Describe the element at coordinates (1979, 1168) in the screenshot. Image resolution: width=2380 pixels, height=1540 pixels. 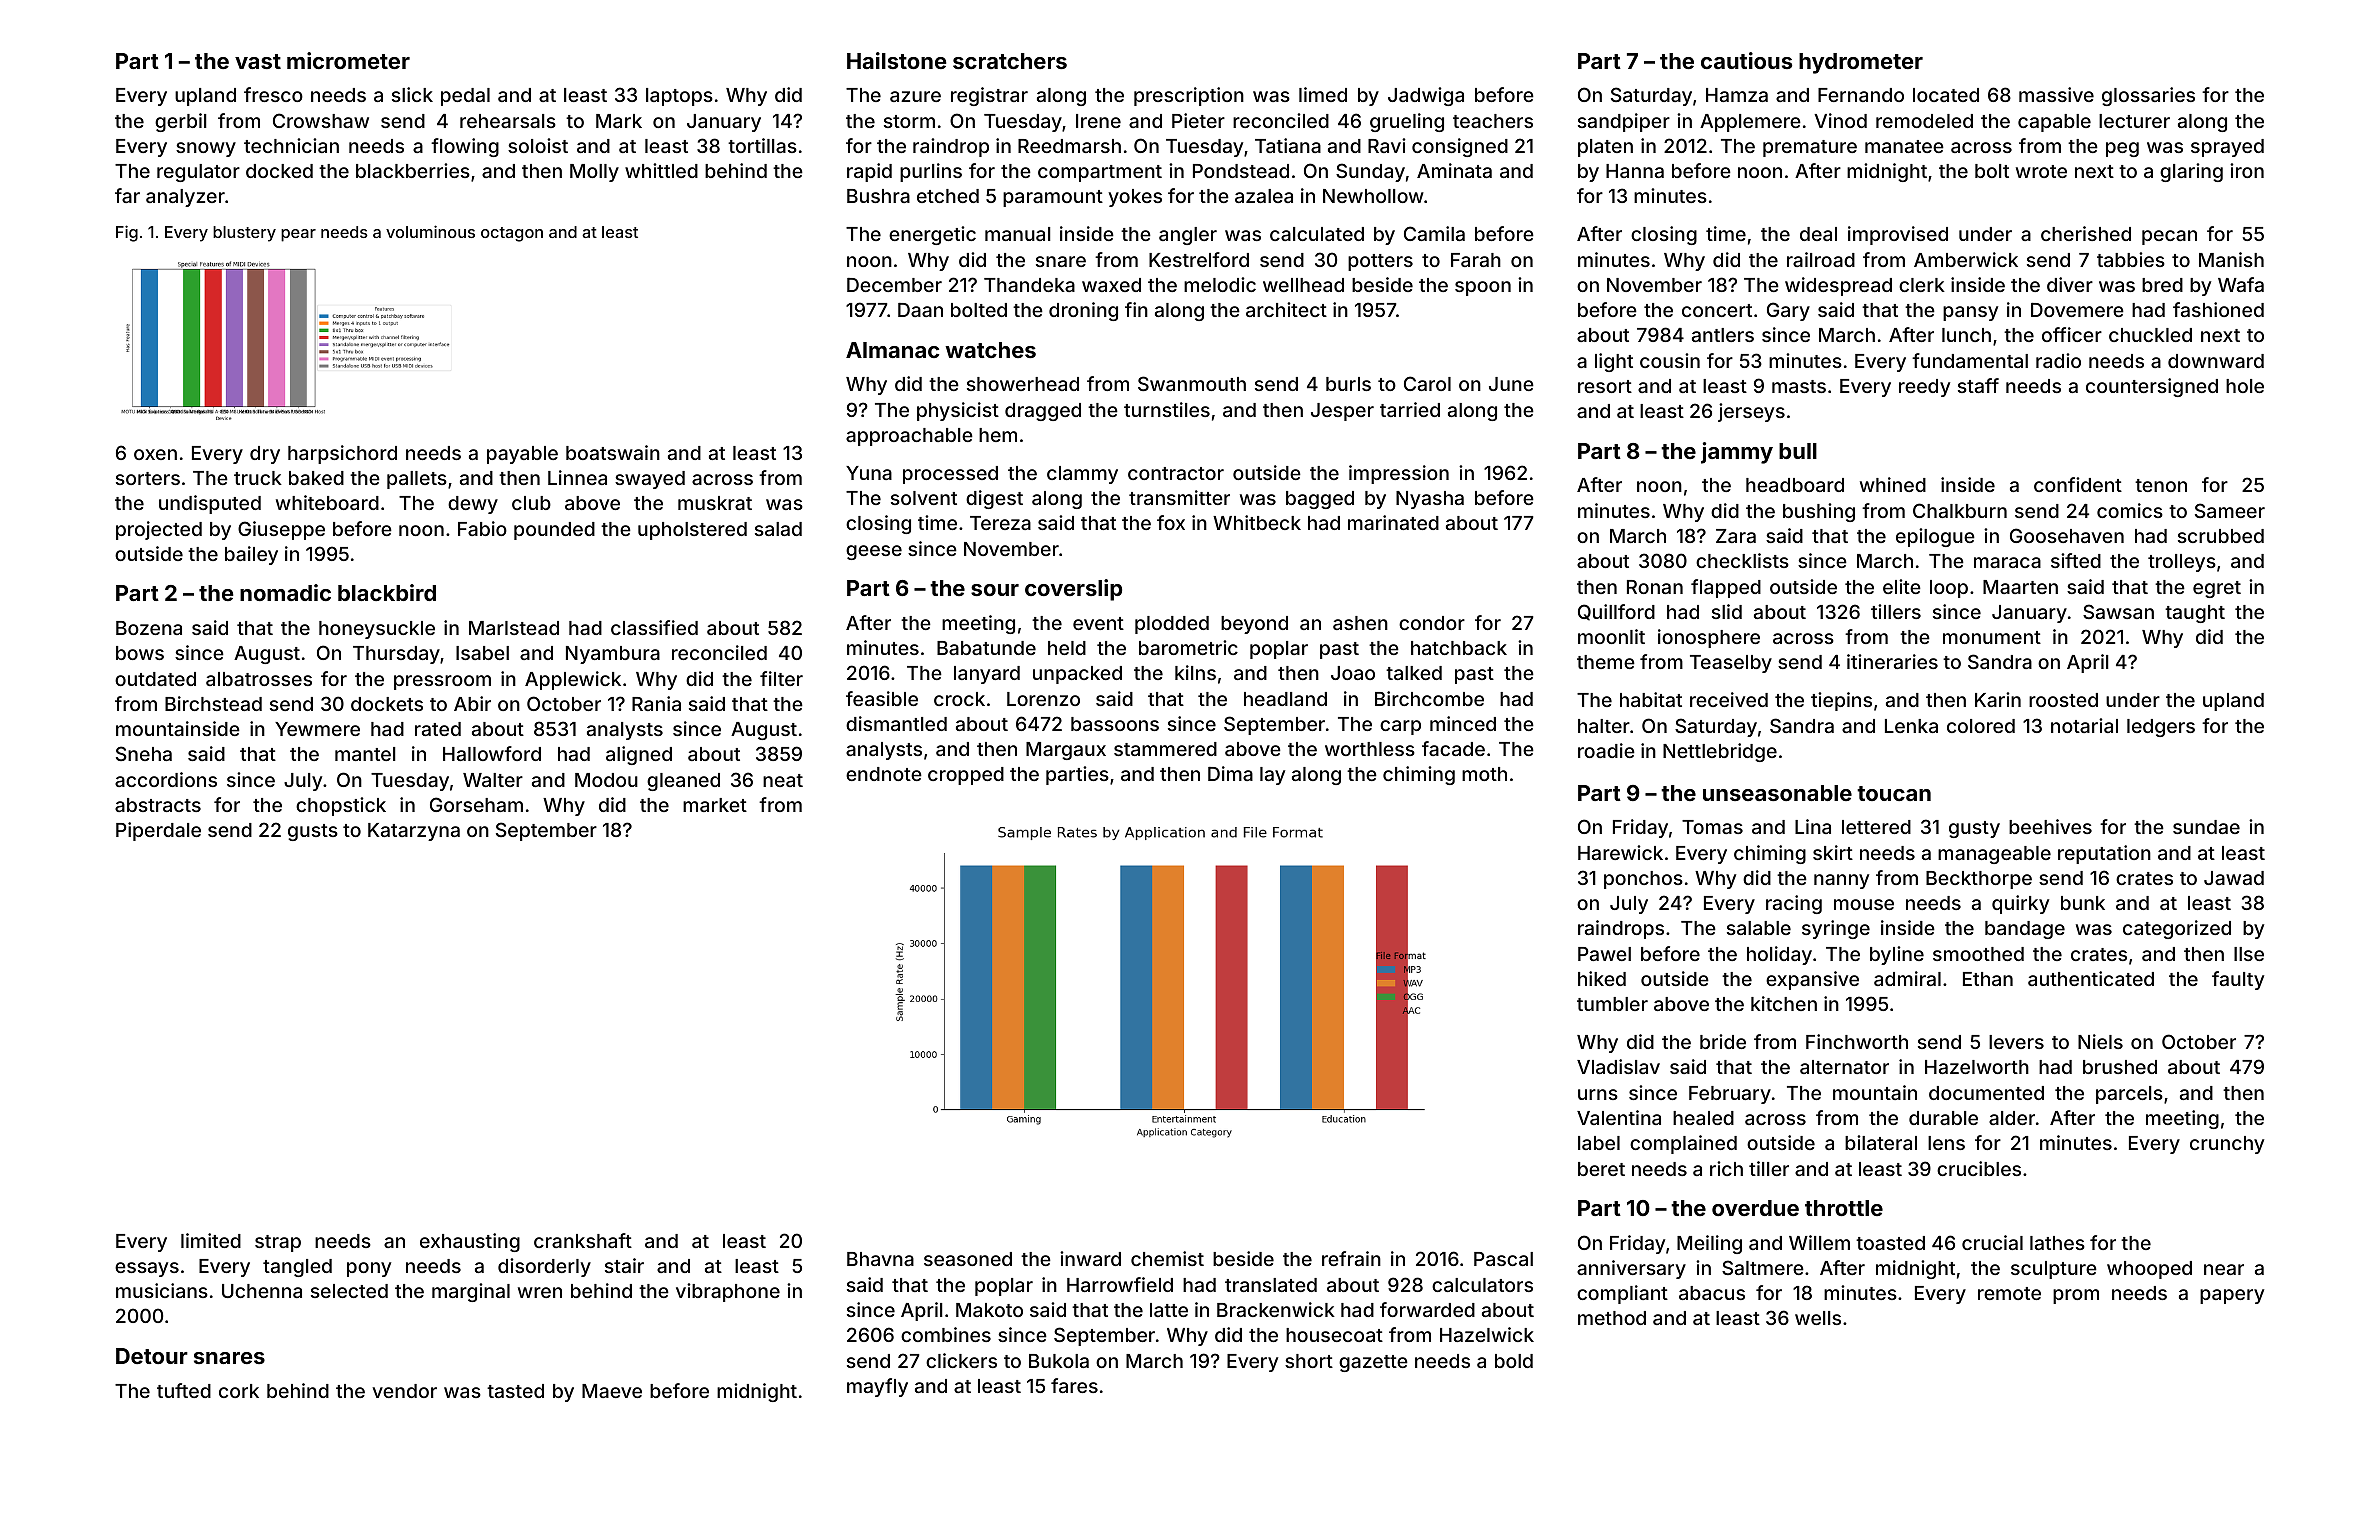
I see `crucibles` at that location.
